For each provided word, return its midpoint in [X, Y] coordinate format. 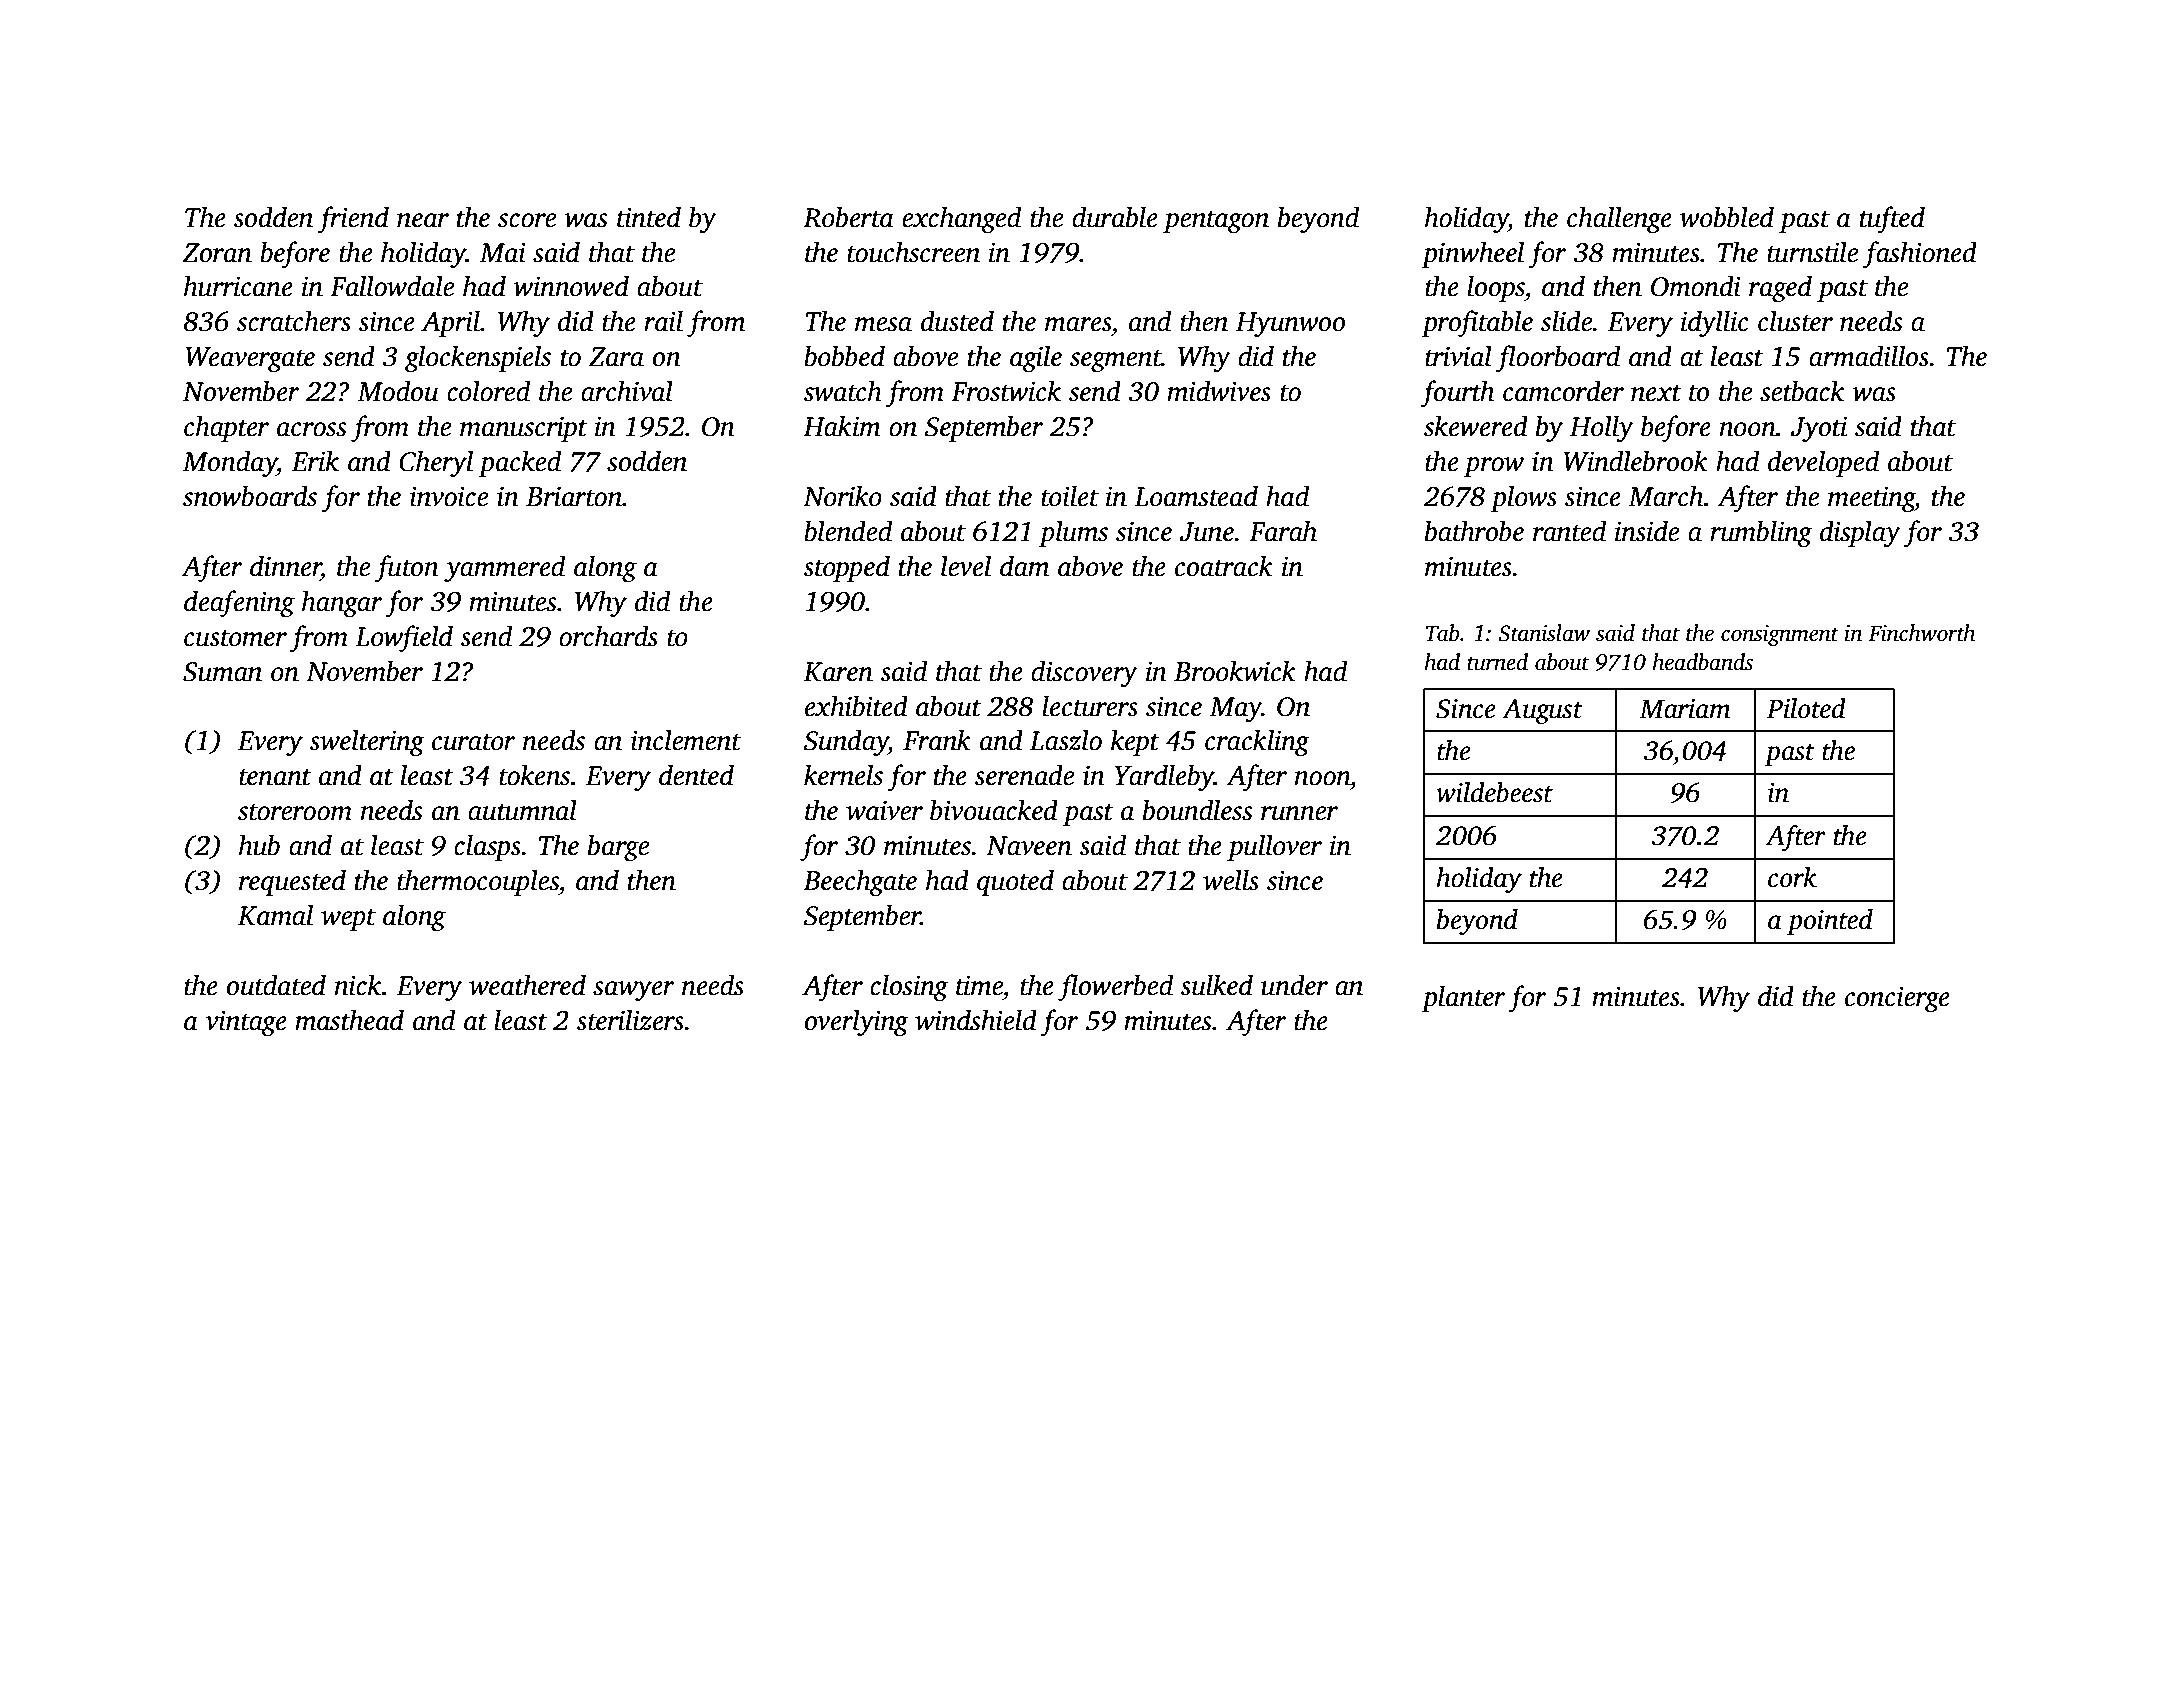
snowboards [250, 496]
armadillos [1869, 356]
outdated [276, 985]
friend [353, 219]
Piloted [1806, 708]
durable [1115, 217]
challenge [1619, 219]
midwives [1219, 391]
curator [474, 742]
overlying [857, 1022]
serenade [1024, 775]
